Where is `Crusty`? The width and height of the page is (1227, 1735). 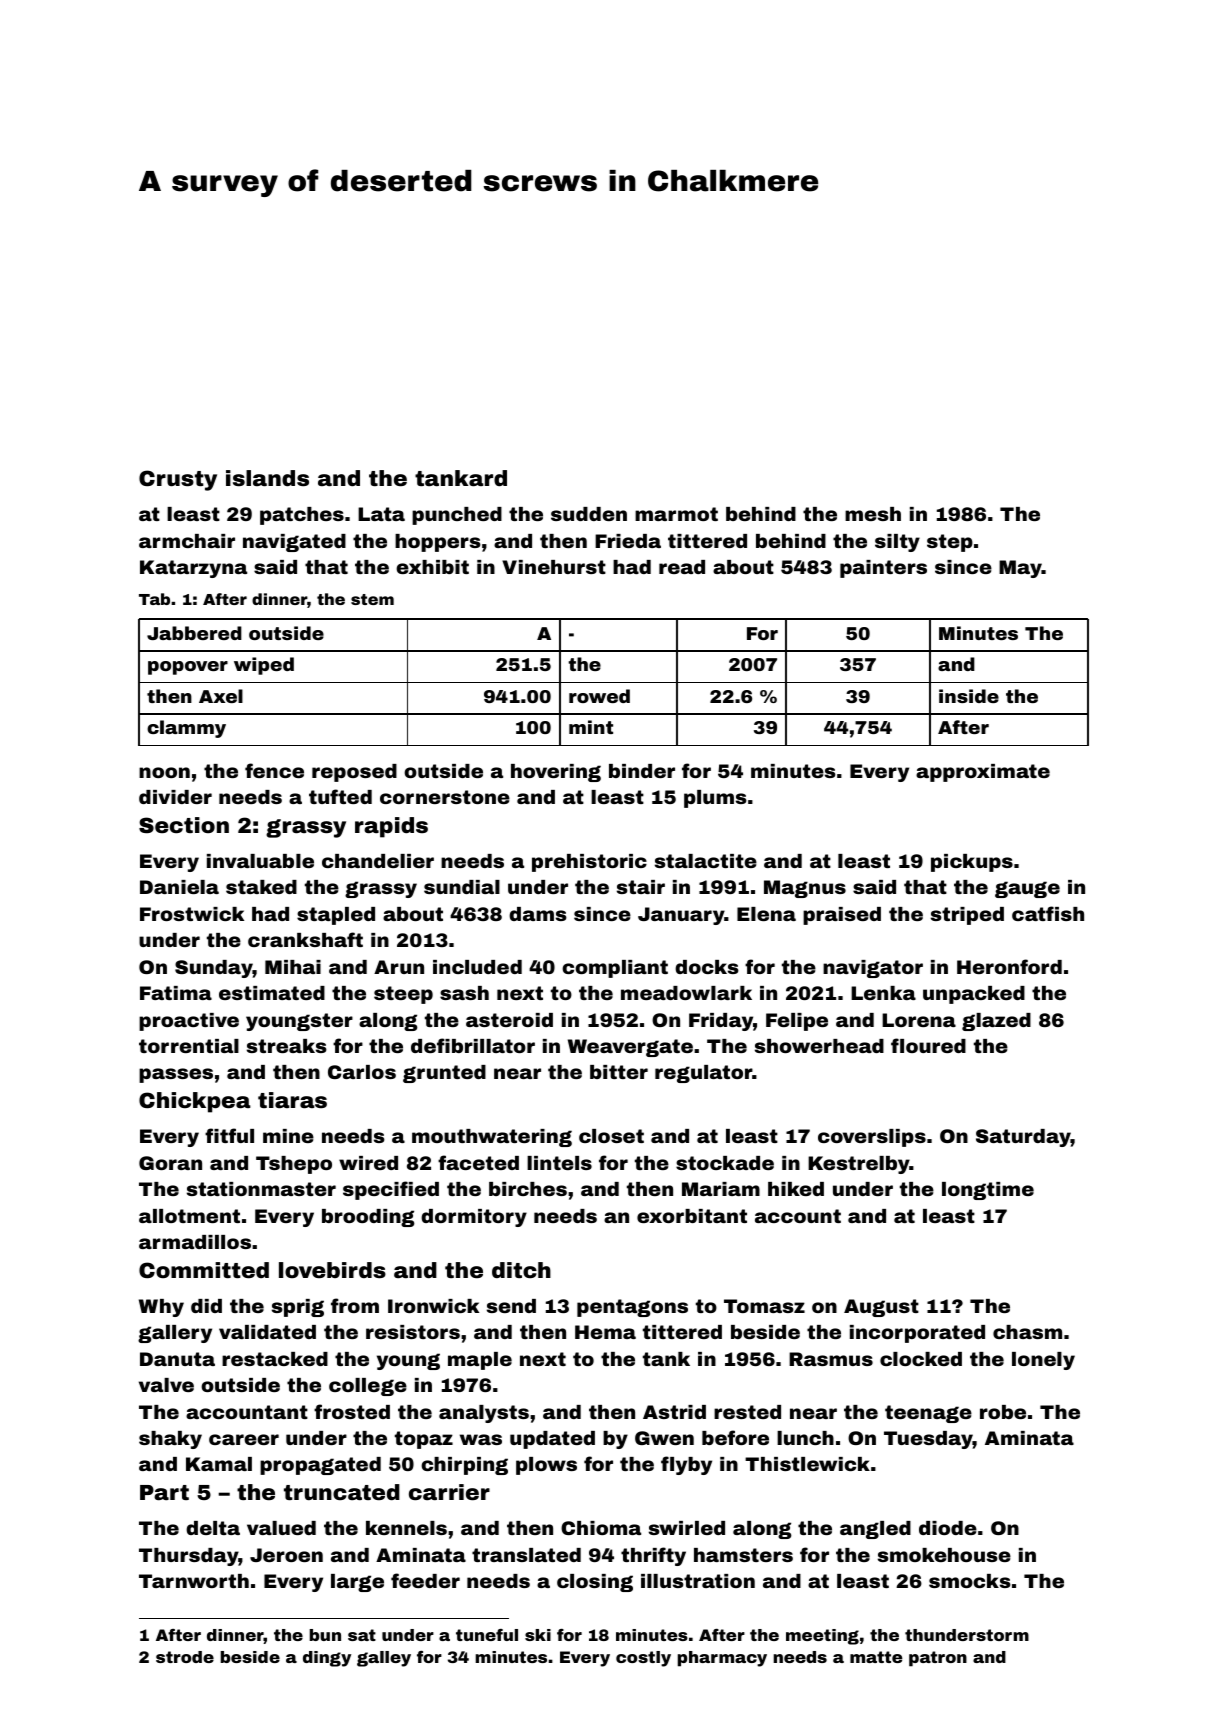 Crusty is located at coordinates (178, 480).
